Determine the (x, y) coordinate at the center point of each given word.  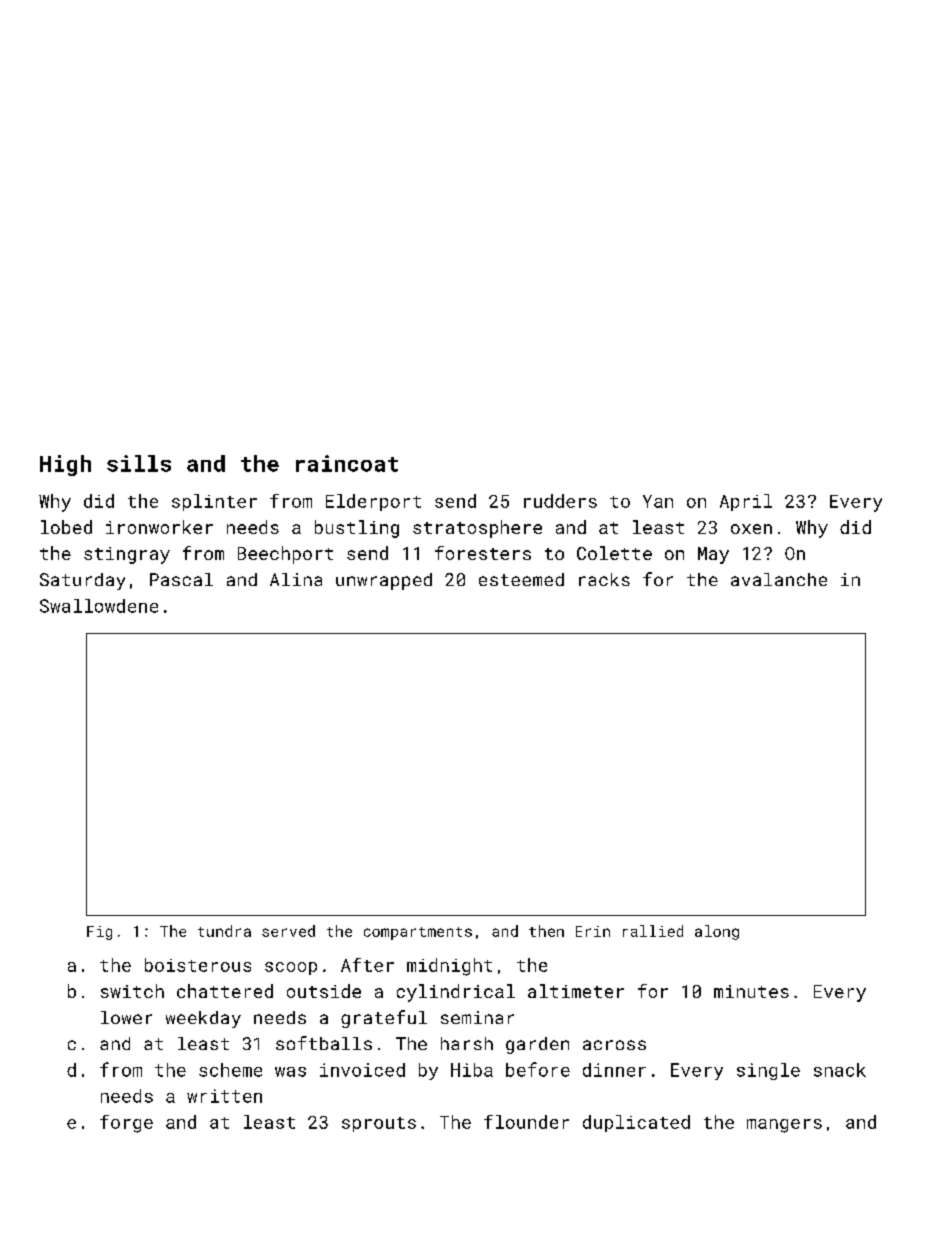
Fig (99, 933)
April (746, 502)
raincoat (347, 463)
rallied (653, 931)
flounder (526, 1122)
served (288, 931)
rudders (560, 501)
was (290, 1072)
